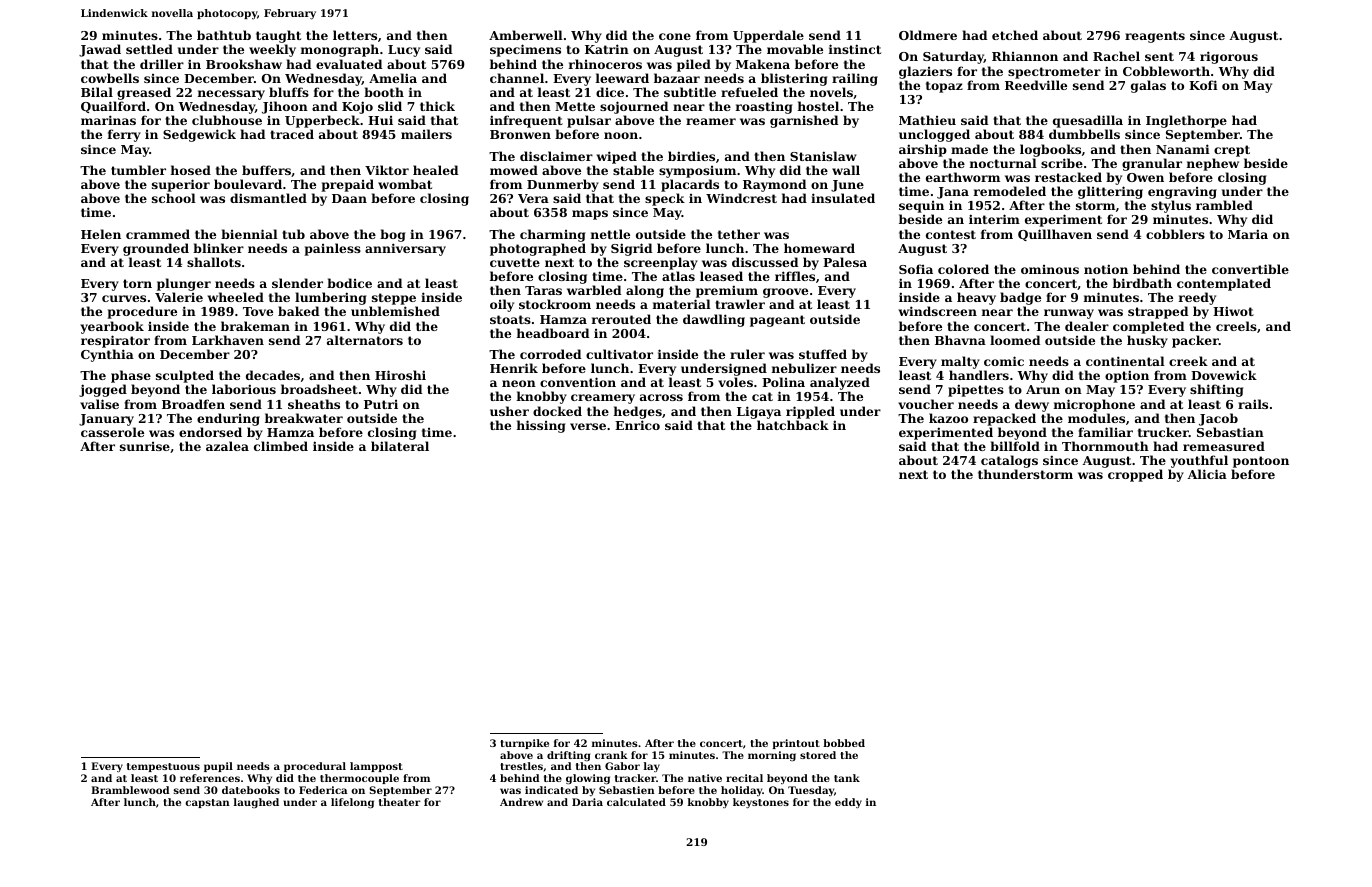 The image size is (1372, 887). What do you see at coordinates (1232, 151) in the page?
I see `crept` at bounding box center [1232, 151].
